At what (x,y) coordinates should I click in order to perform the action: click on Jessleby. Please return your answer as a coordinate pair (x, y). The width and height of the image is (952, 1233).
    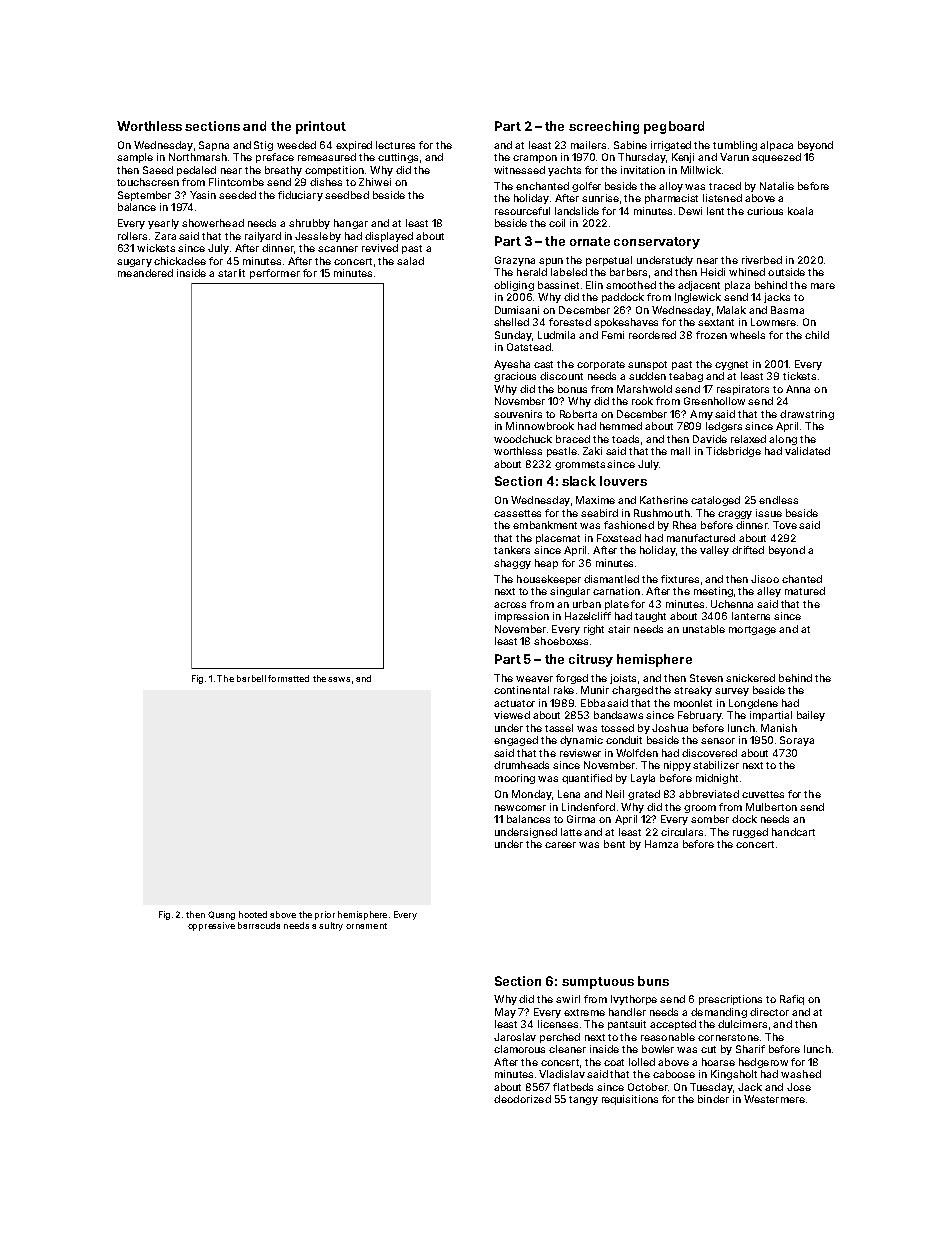
    Looking at the image, I should click on (318, 237).
